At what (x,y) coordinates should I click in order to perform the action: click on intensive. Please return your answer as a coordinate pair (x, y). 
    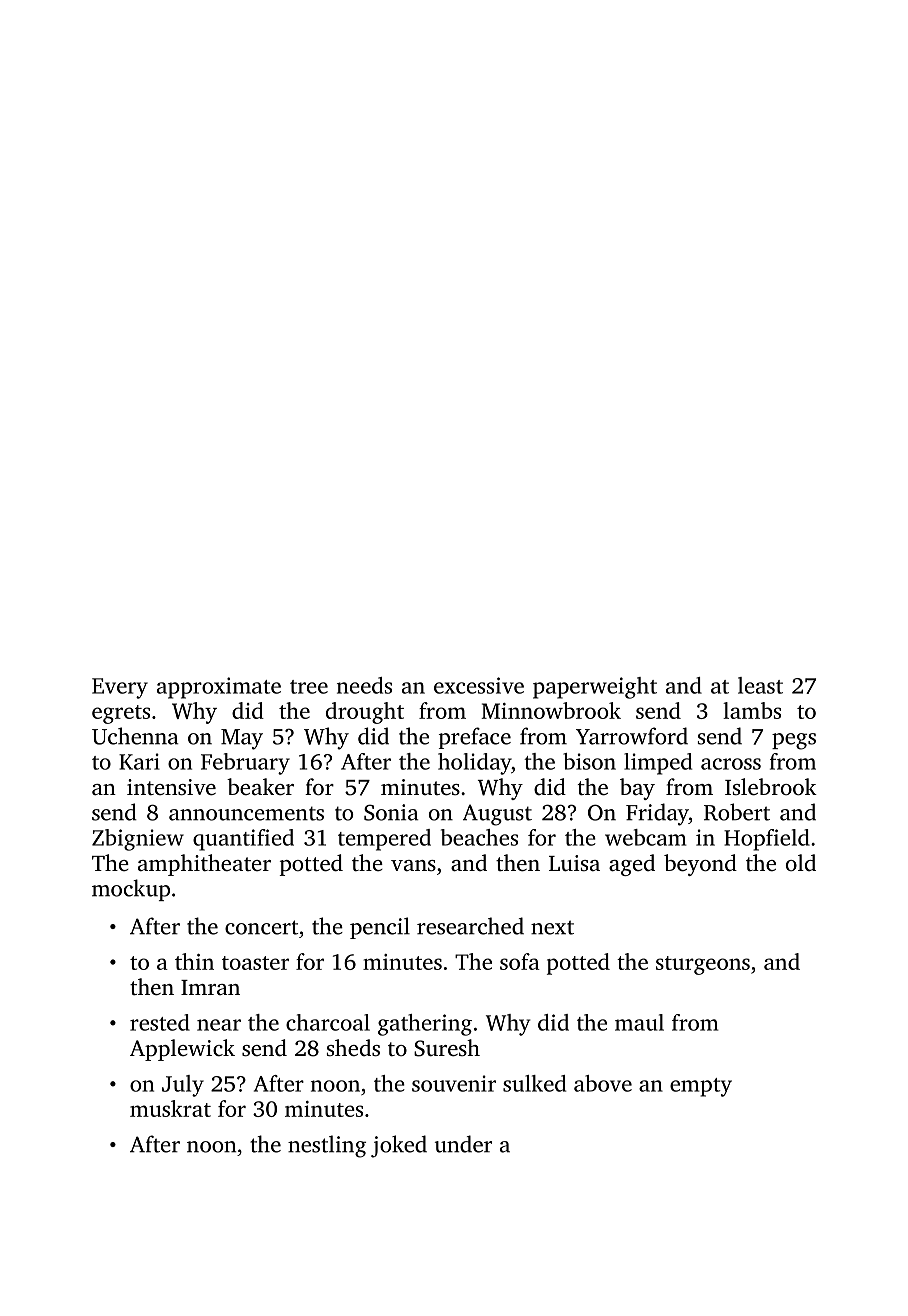
    Looking at the image, I should click on (171, 787).
